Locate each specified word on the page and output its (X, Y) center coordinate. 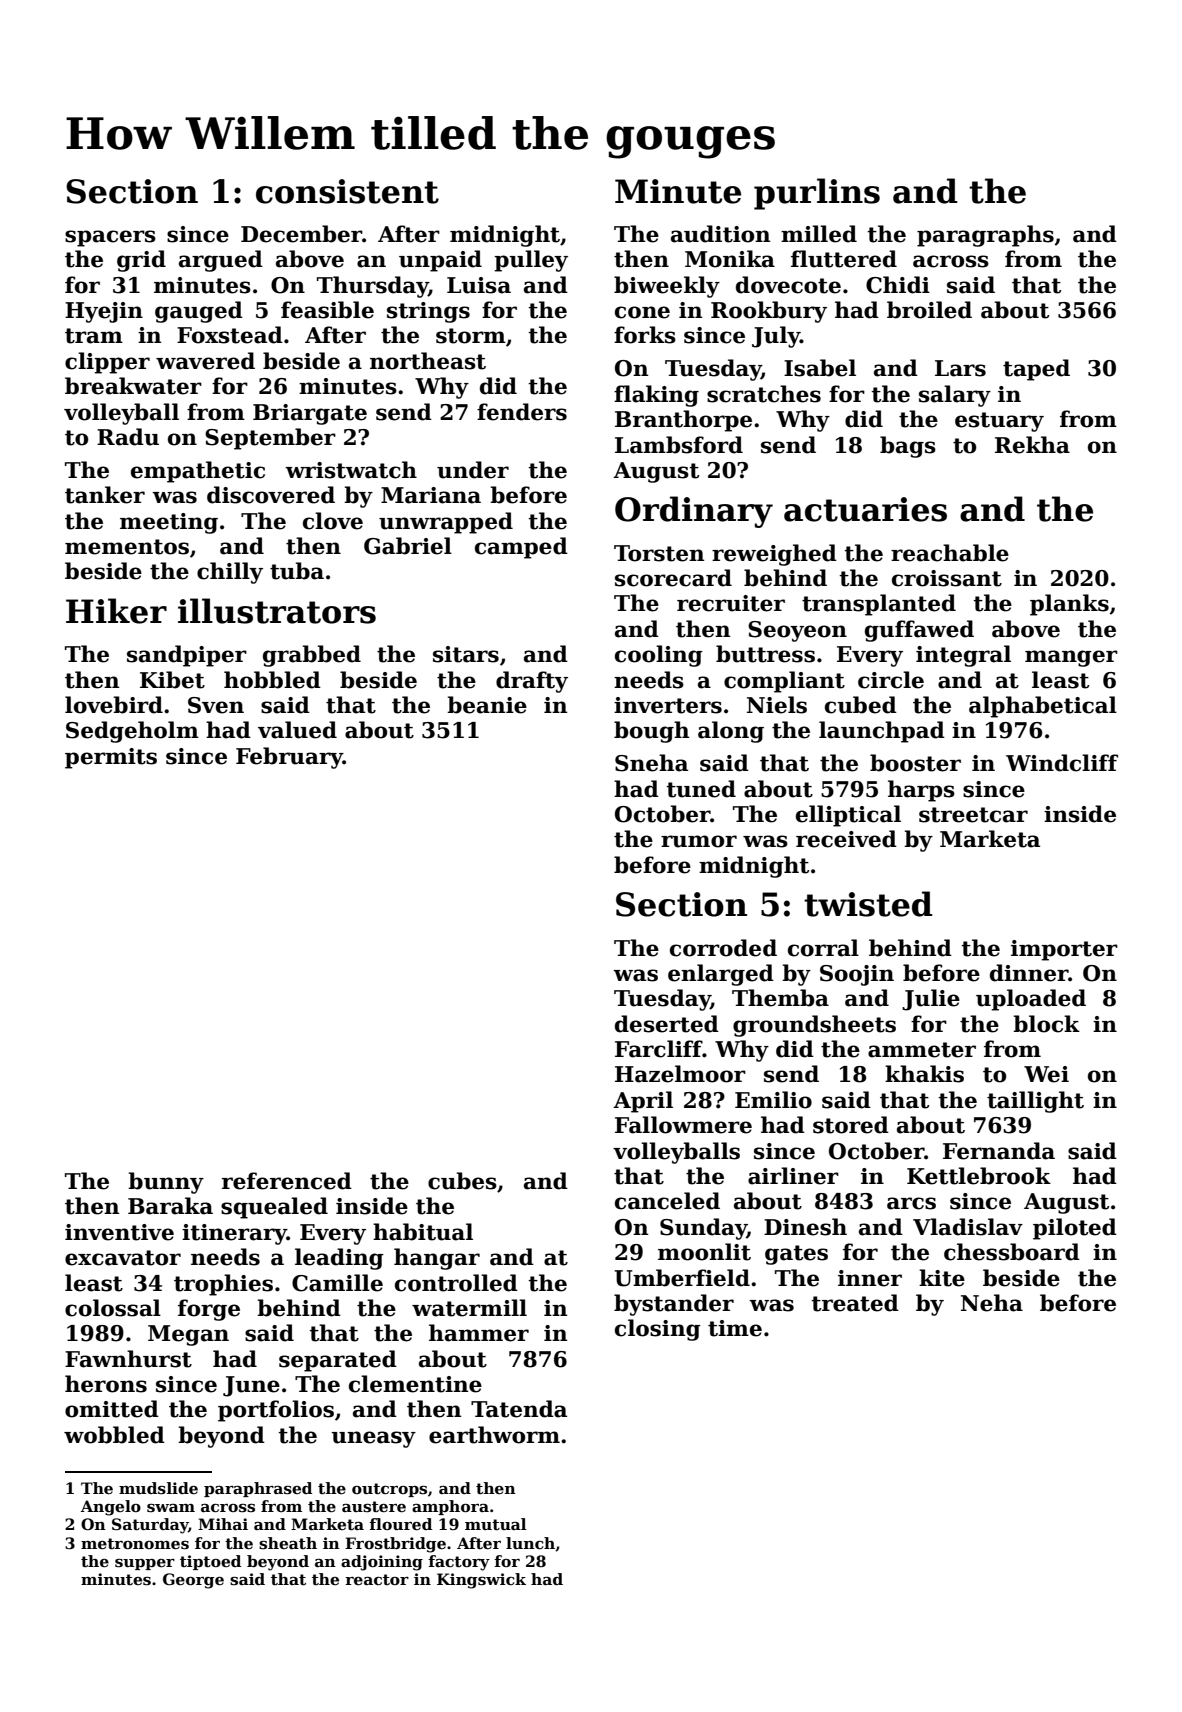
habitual (423, 1232)
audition (720, 234)
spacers (110, 238)
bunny (166, 1183)
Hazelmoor (680, 1074)
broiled (929, 310)
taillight (1035, 1102)
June (251, 1386)
